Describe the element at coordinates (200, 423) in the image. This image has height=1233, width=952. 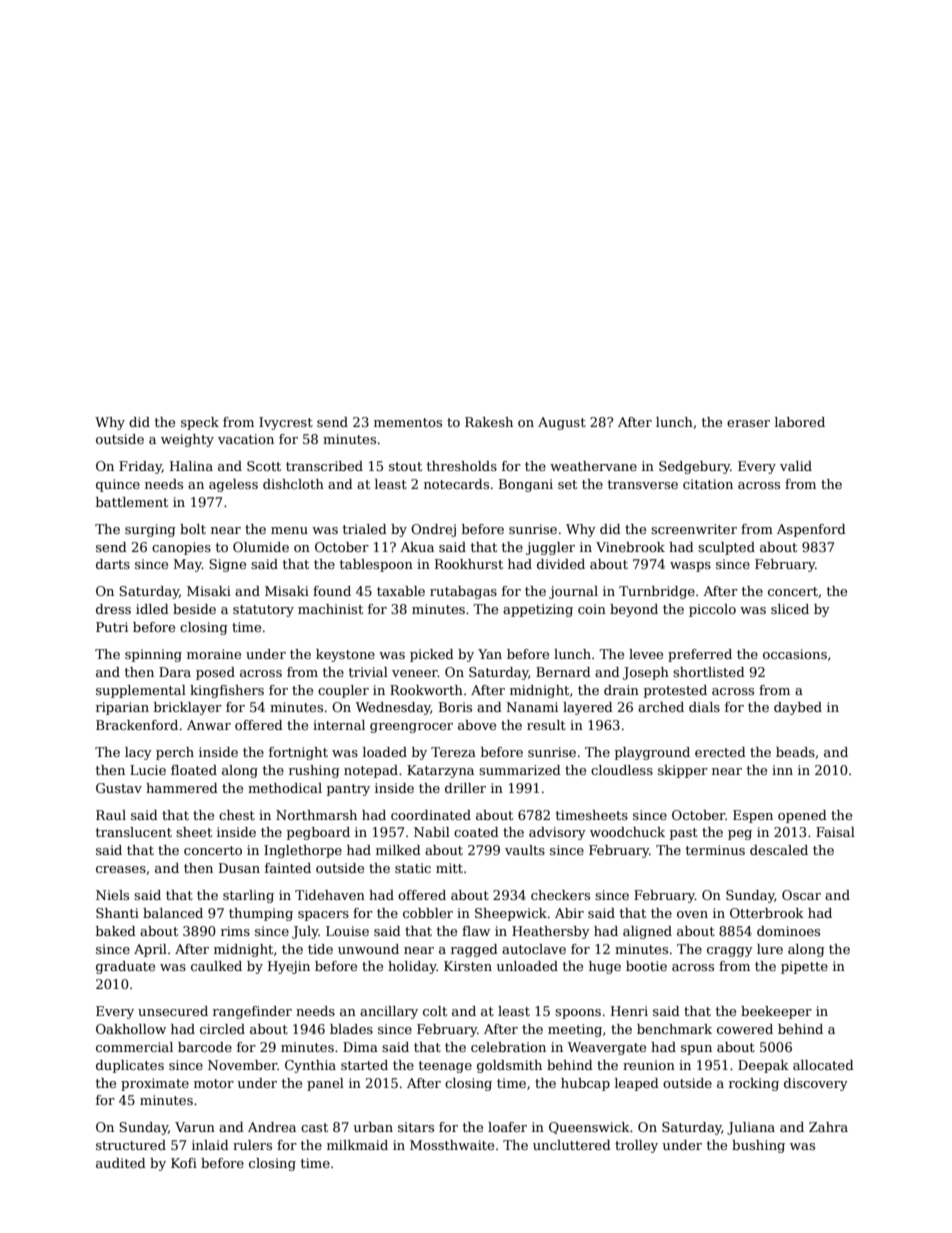
I see `speck` at that location.
